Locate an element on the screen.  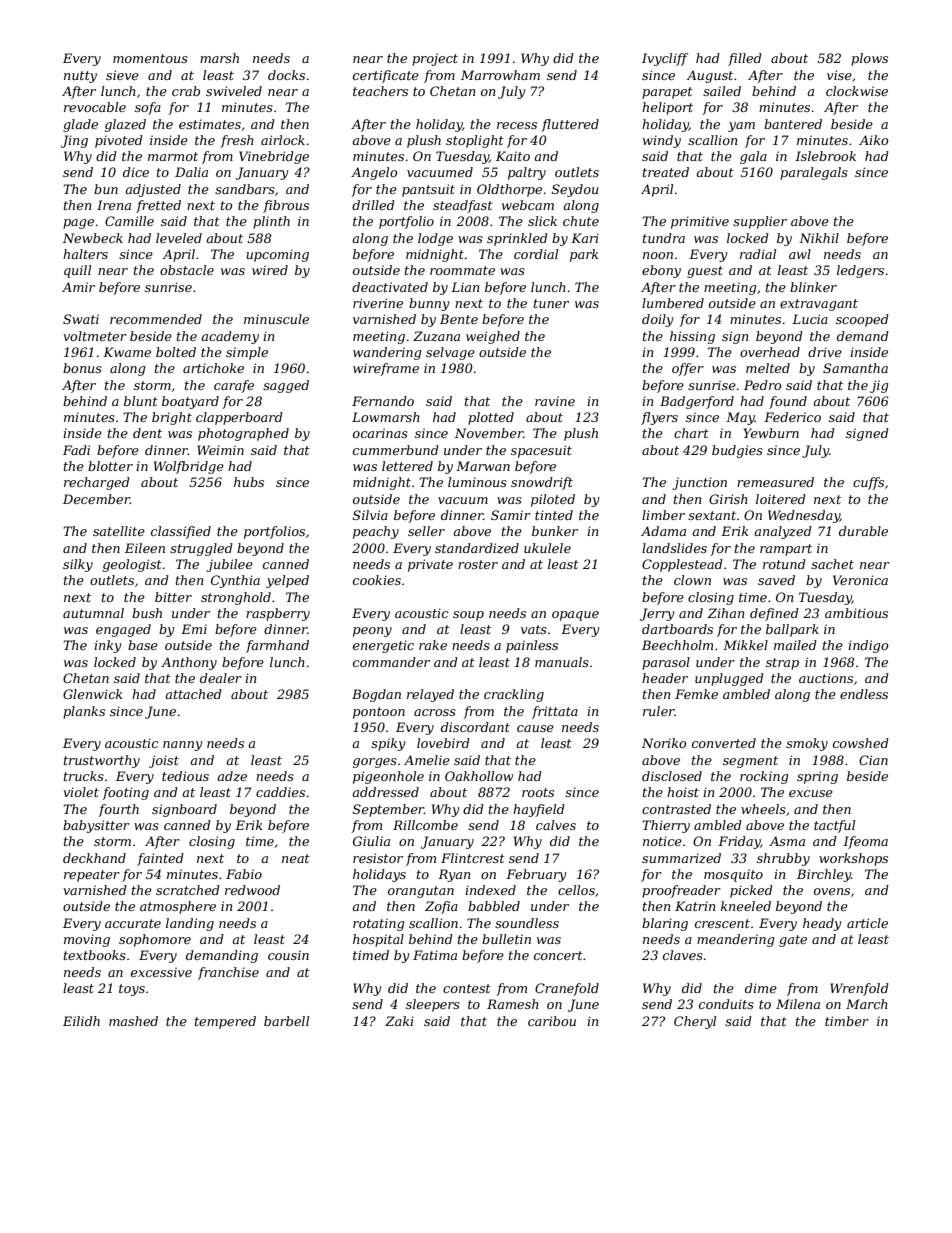
bunny is located at coordinates (429, 304).
